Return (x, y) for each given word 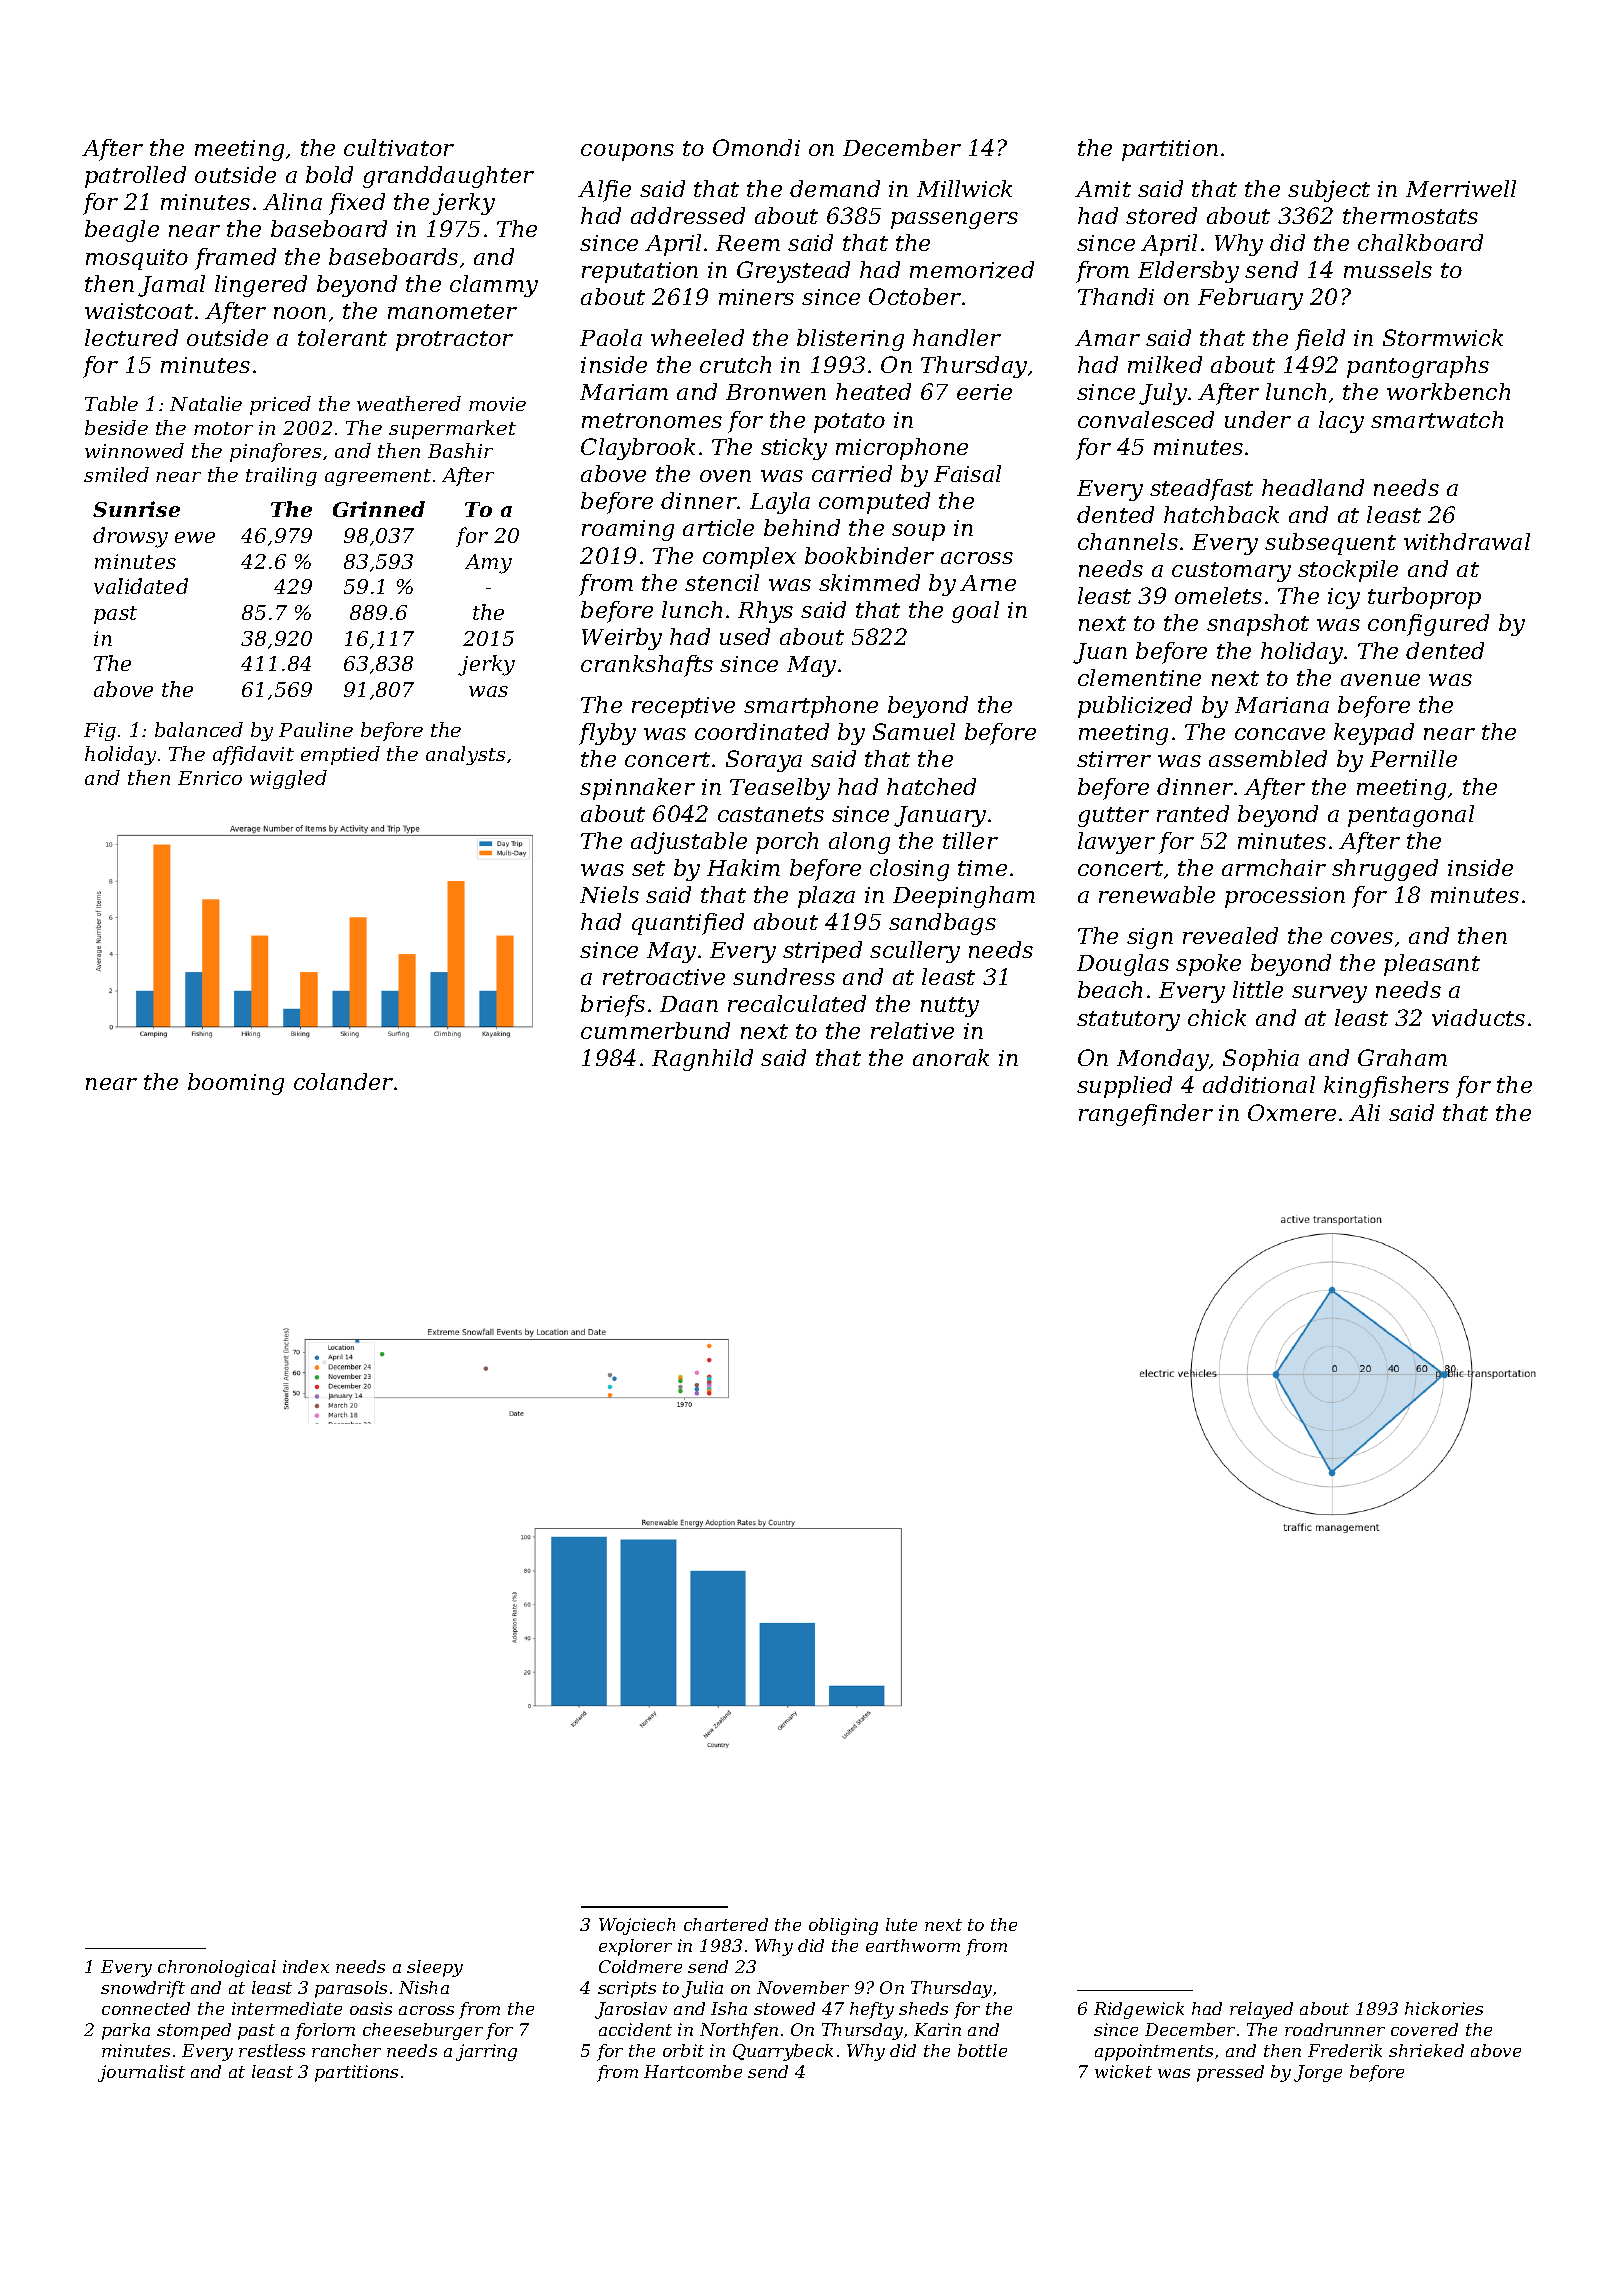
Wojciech (637, 1926)
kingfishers (1386, 1087)
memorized (972, 270)
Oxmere (1292, 1112)
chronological (217, 1968)
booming (236, 1084)
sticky (794, 449)
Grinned (379, 509)
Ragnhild (702, 1060)
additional (1259, 1084)
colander (343, 1081)
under (1258, 419)
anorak (951, 1057)
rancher (346, 2050)
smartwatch (1437, 419)
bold (329, 174)
